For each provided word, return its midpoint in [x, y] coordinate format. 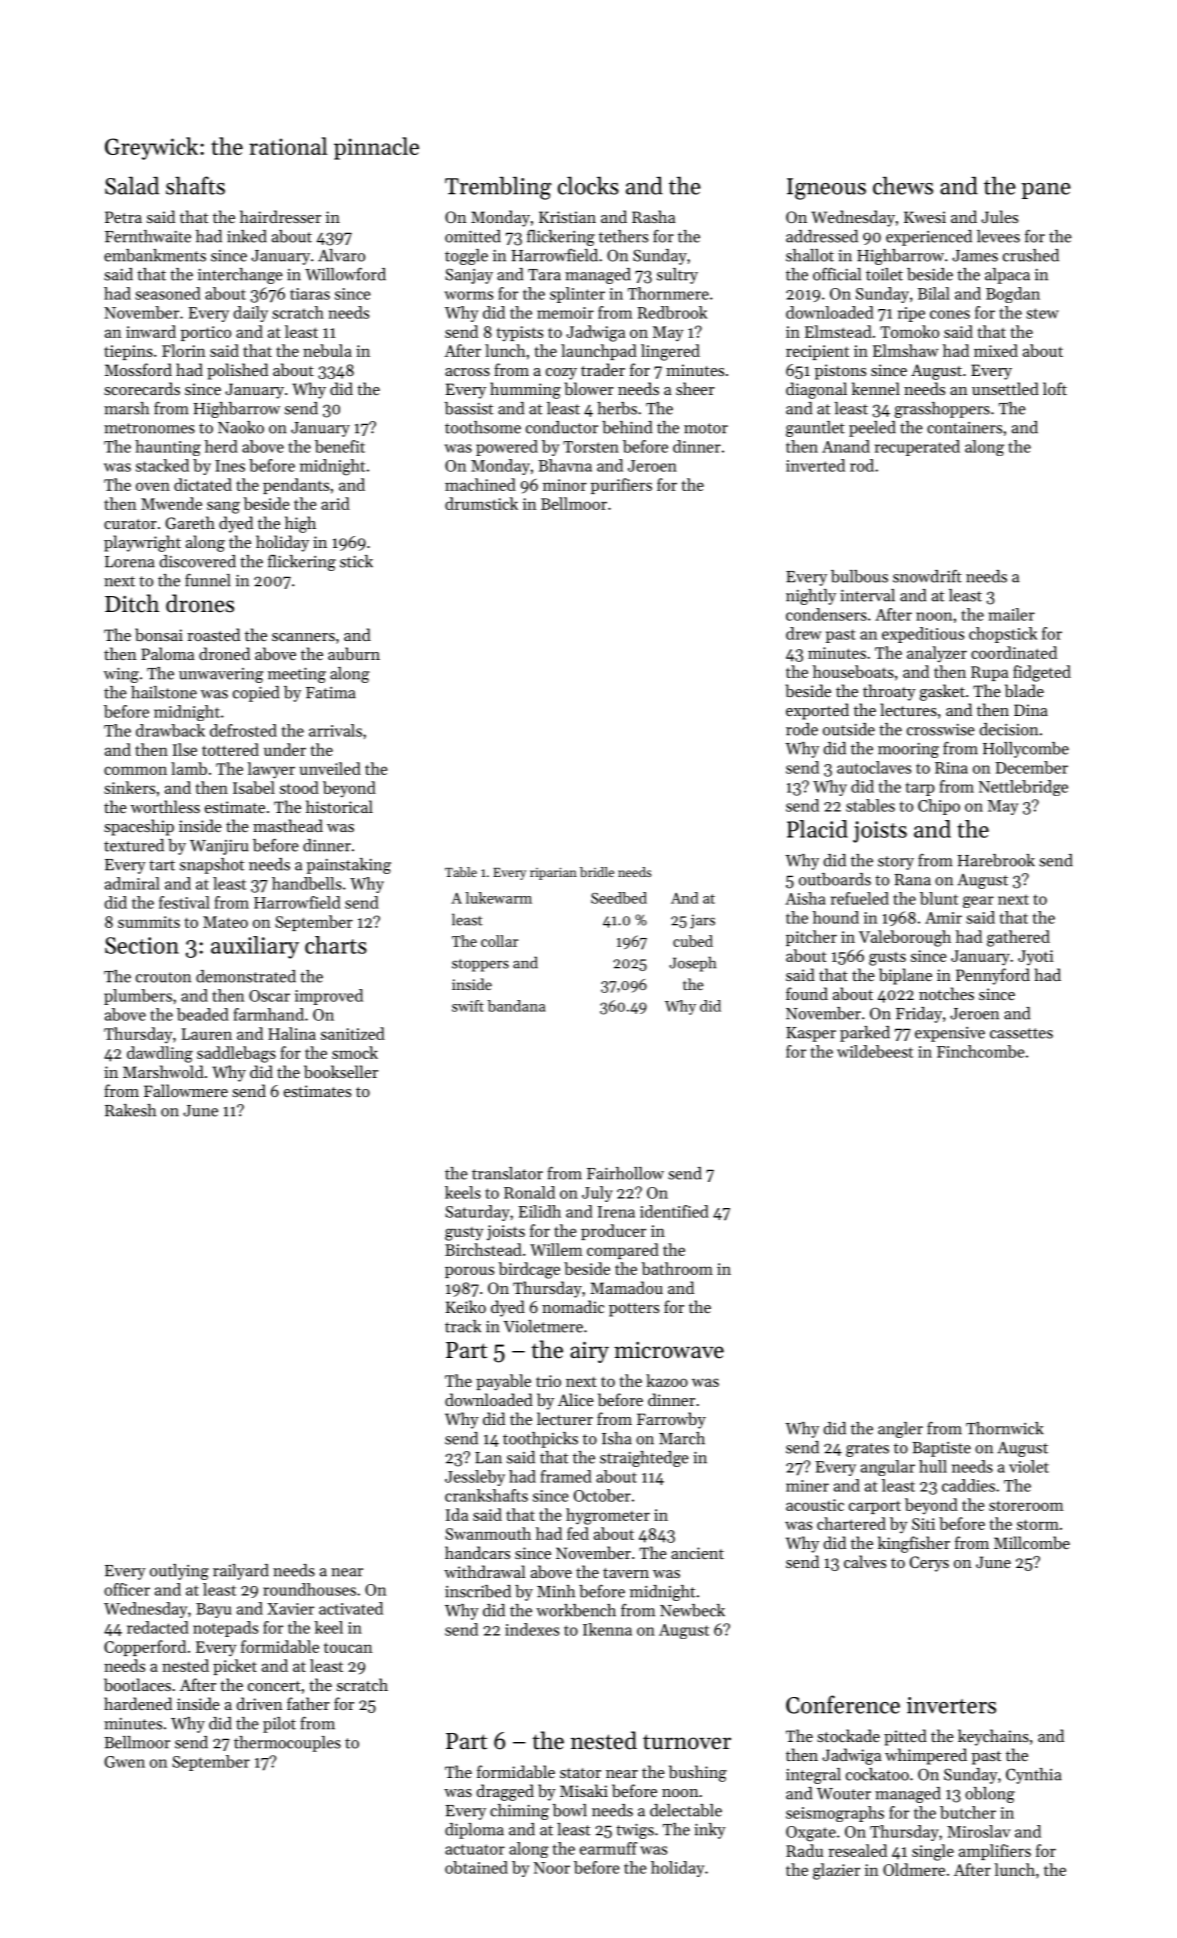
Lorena [130, 562]
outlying [179, 1572]
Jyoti [1036, 958]
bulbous [859, 576]
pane [1046, 191]
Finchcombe [981, 1051]
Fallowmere [186, 1090]
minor [565, 485]
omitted [473, 236]
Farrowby [671, 1420]
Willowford [345, 274]
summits [149, 922]
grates [867, 1450]
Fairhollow [625, 1173]
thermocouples [287, 1744]
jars [702, 921]
